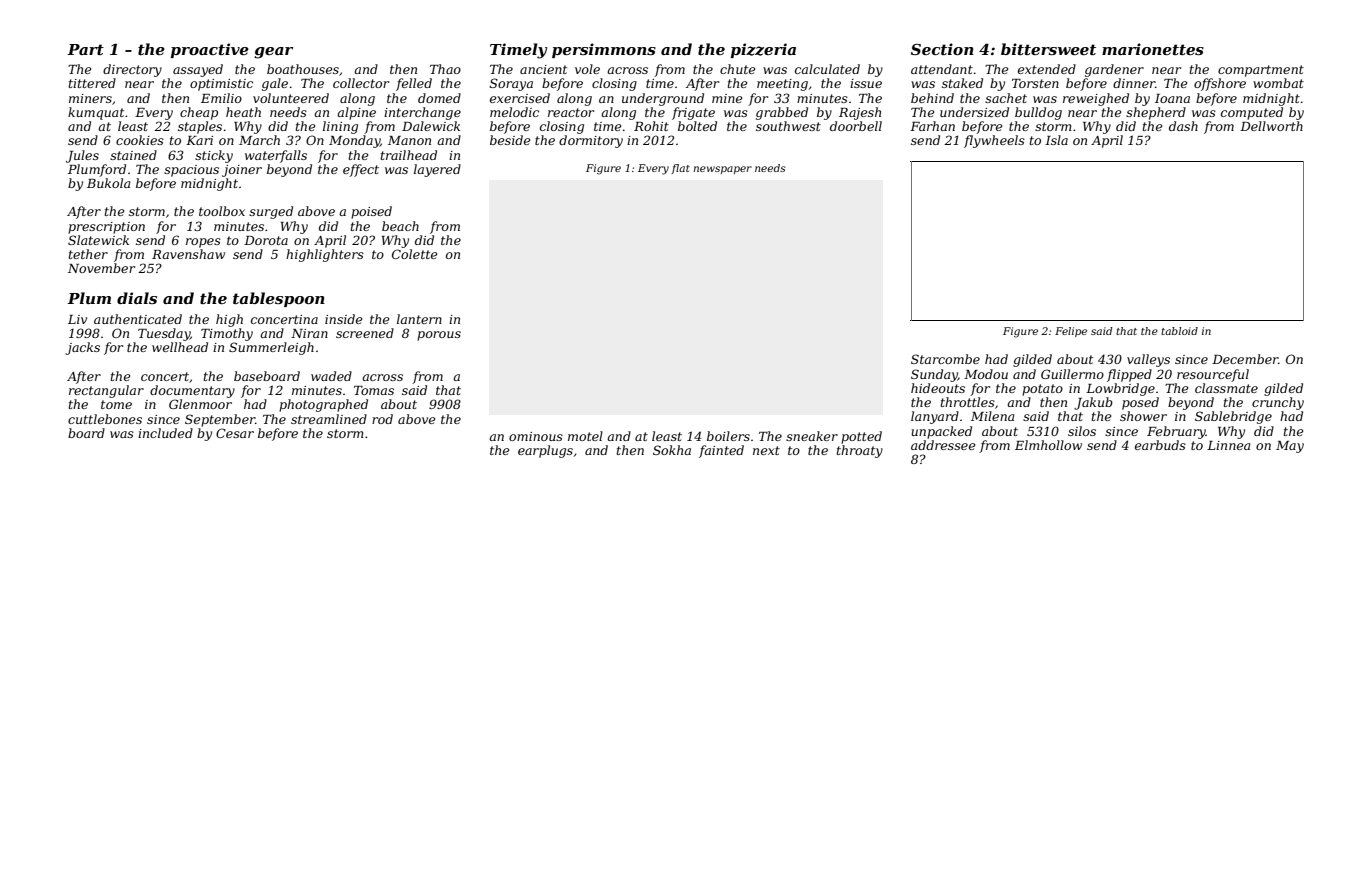 The height and width of the image is (887, 1372). Describe the element at coordinates (343, 319) in the image. I see `inside` at that location.
